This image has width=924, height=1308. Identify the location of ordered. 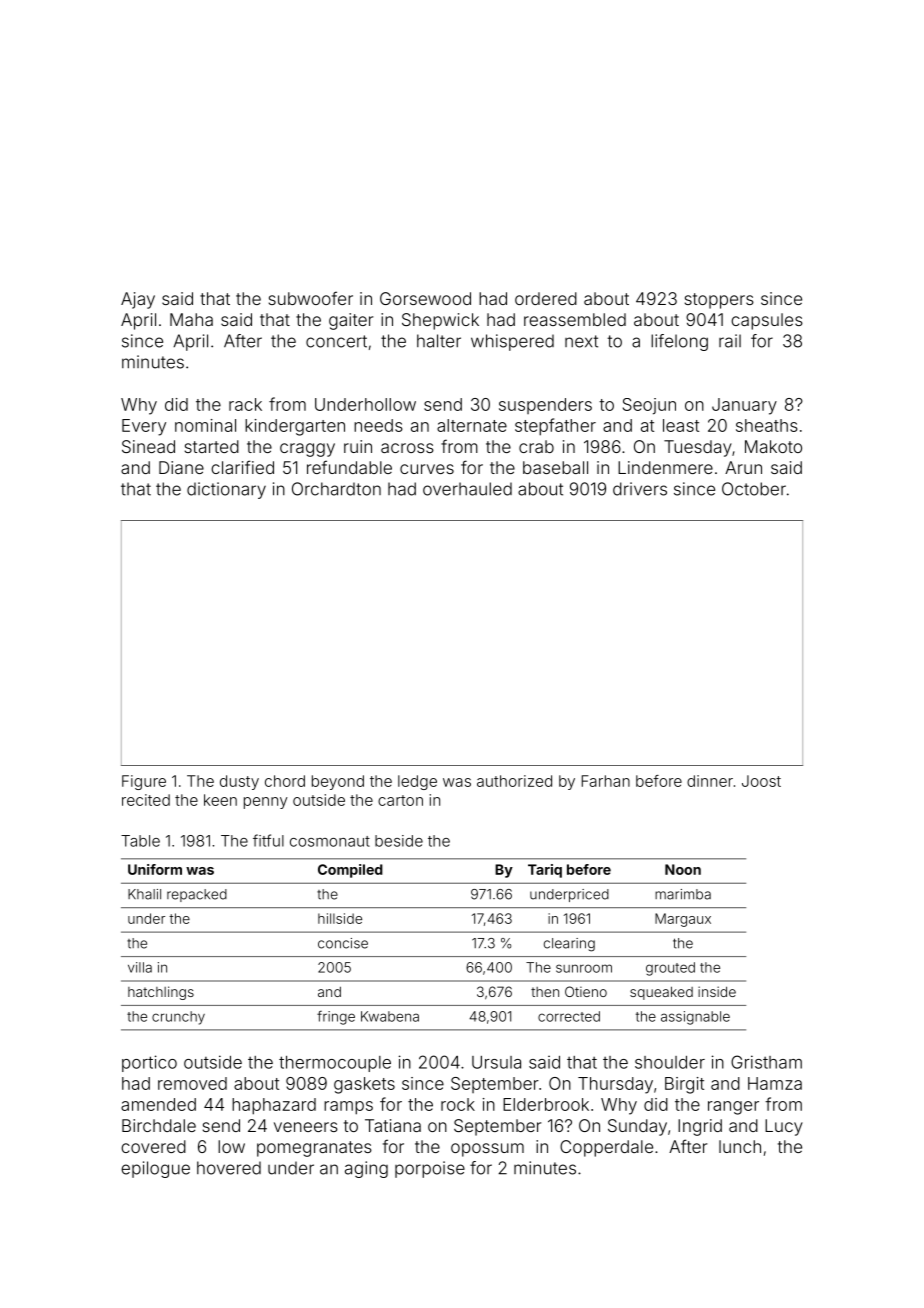
(546, 298).
